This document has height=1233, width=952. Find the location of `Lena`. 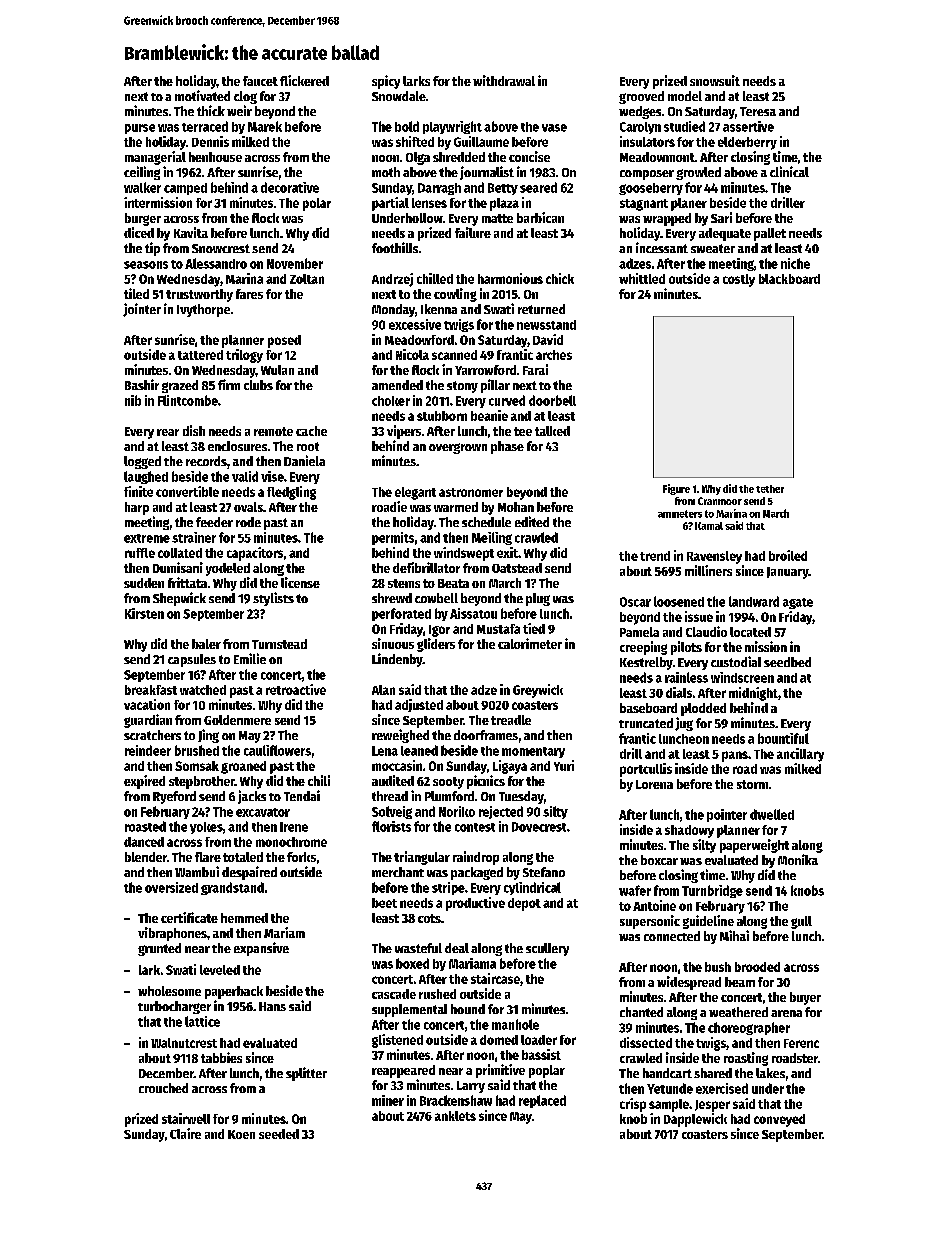

Lena is located at coordinates (385, 751).
